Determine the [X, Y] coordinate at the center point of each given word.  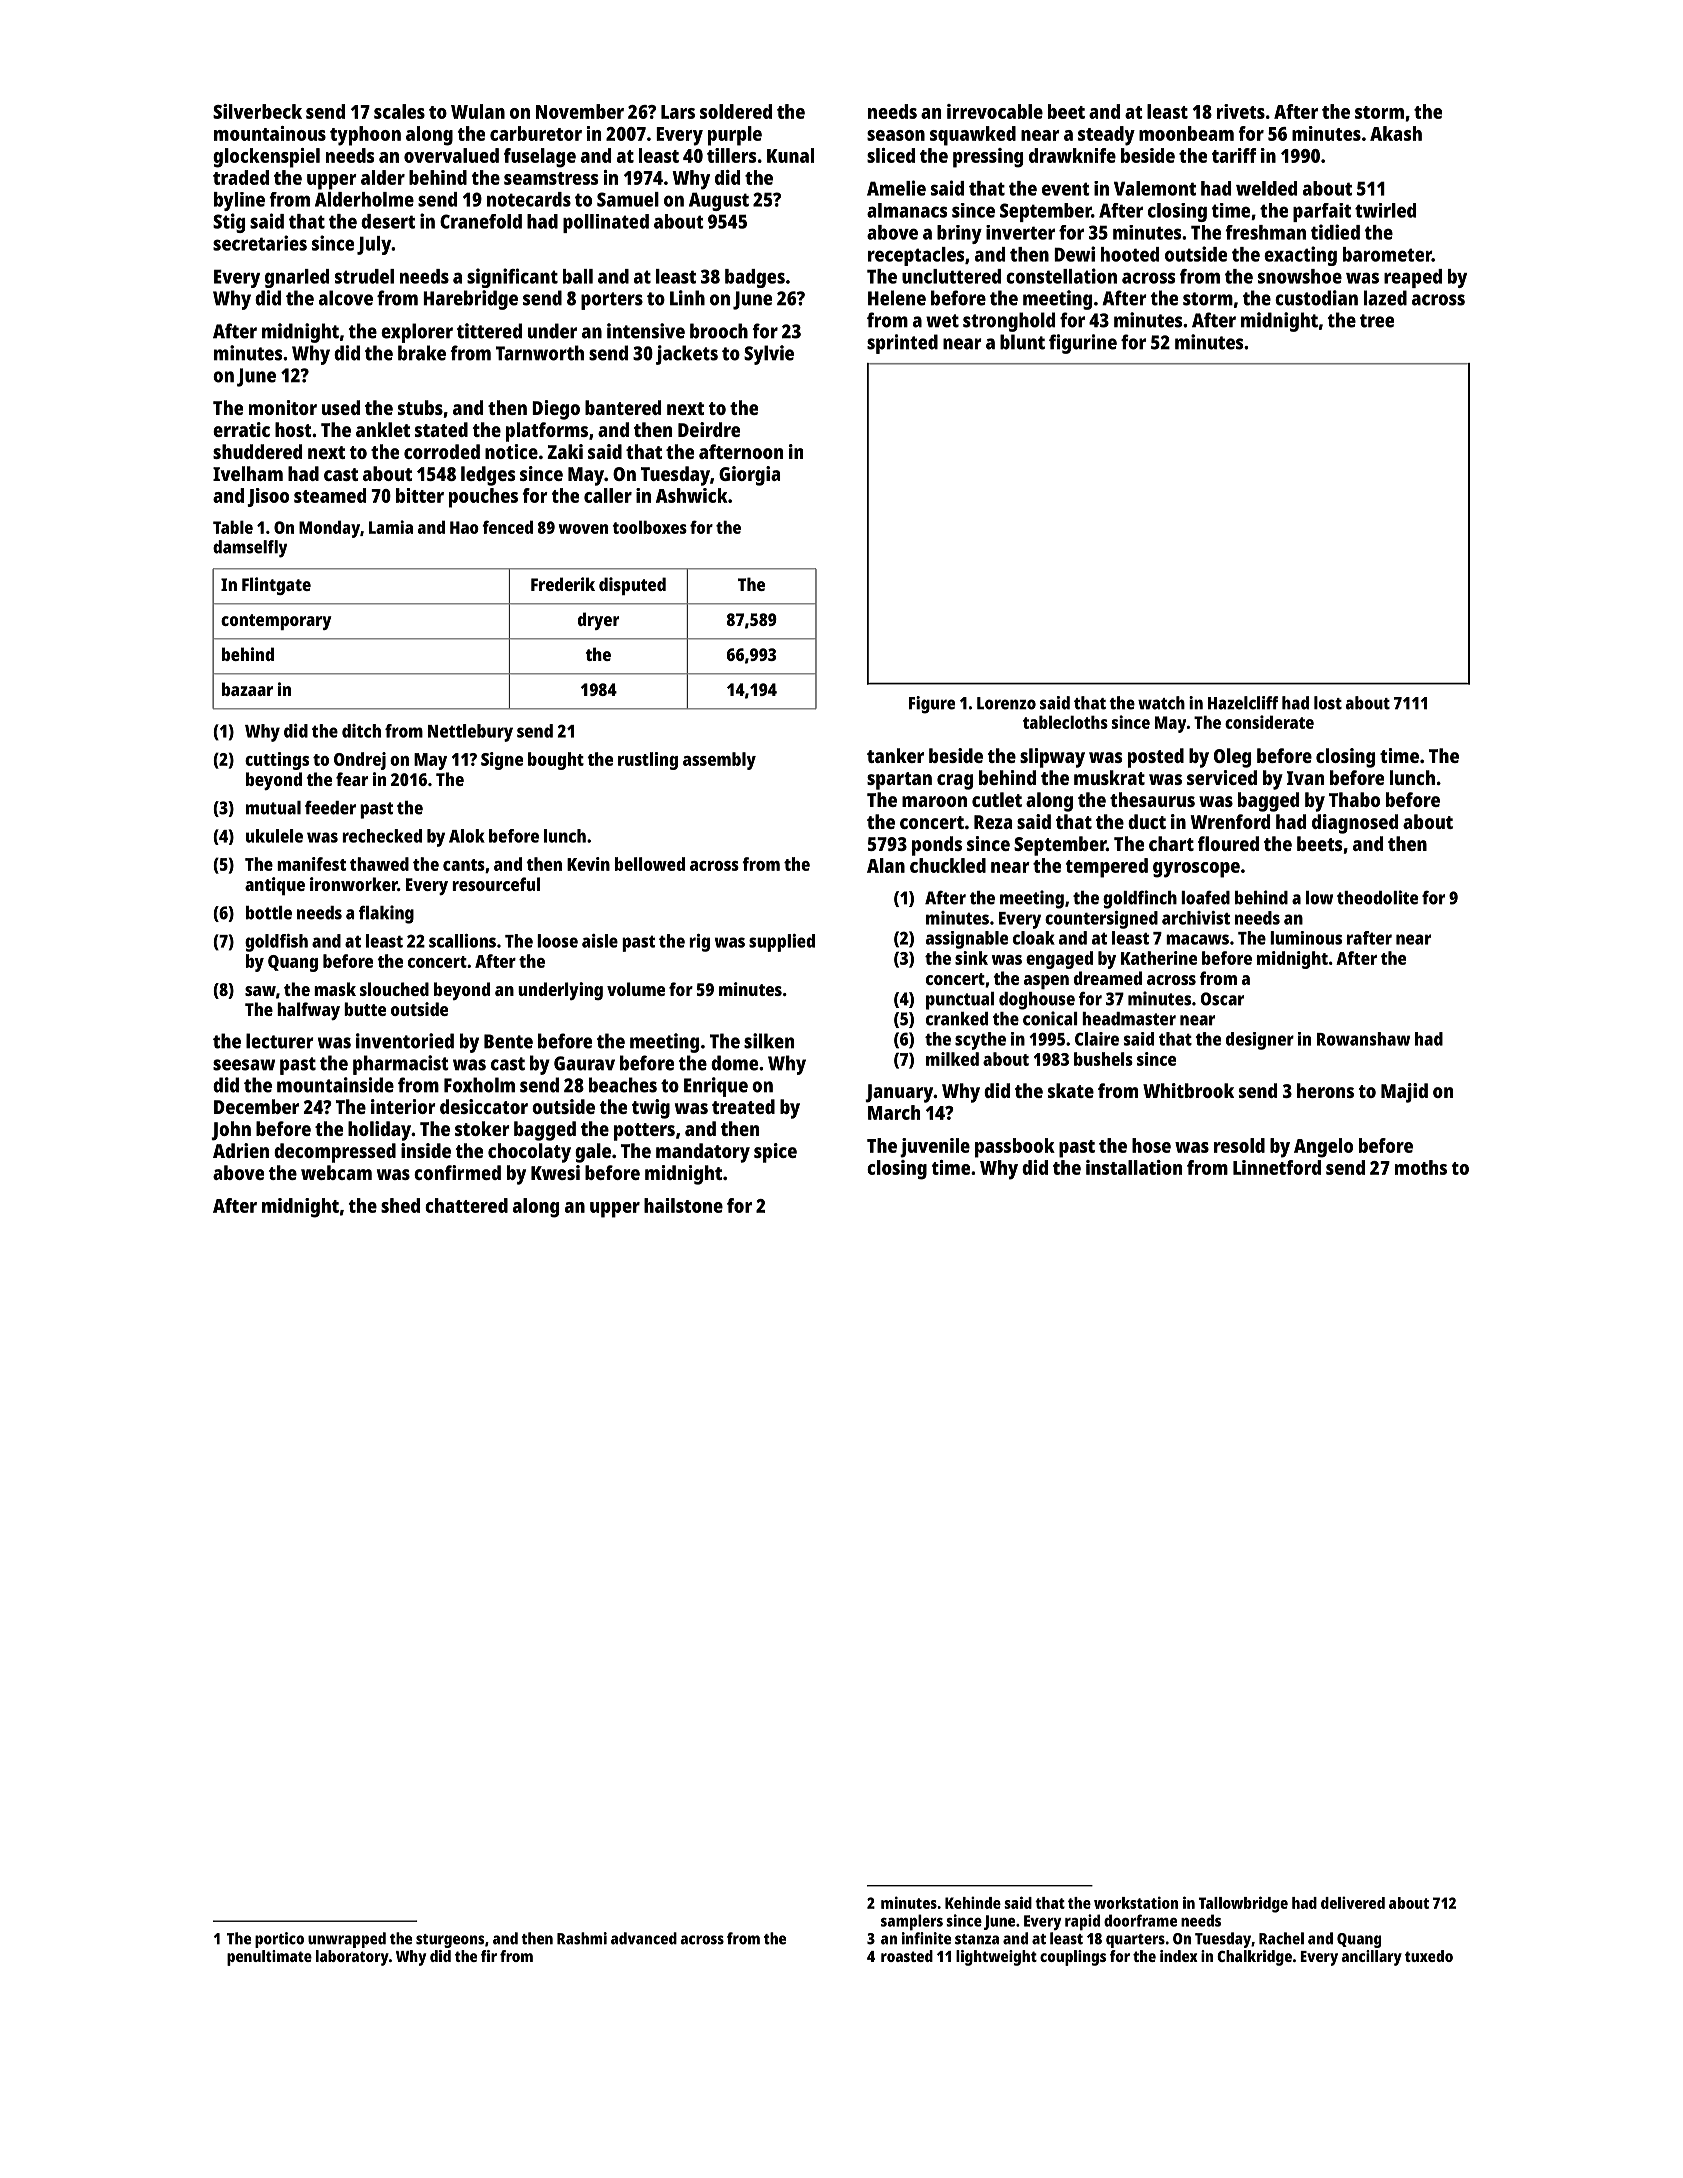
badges [755, 278]
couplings [1073, 1958]
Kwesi [555, 1172]
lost [1328, 703]
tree [1377, 321]
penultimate [269, 1958]
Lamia [391, 527]
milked [952, 1059]
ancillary [1371, 1958]
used [341, 407]
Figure [932, 705]
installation [1134, 1167]
